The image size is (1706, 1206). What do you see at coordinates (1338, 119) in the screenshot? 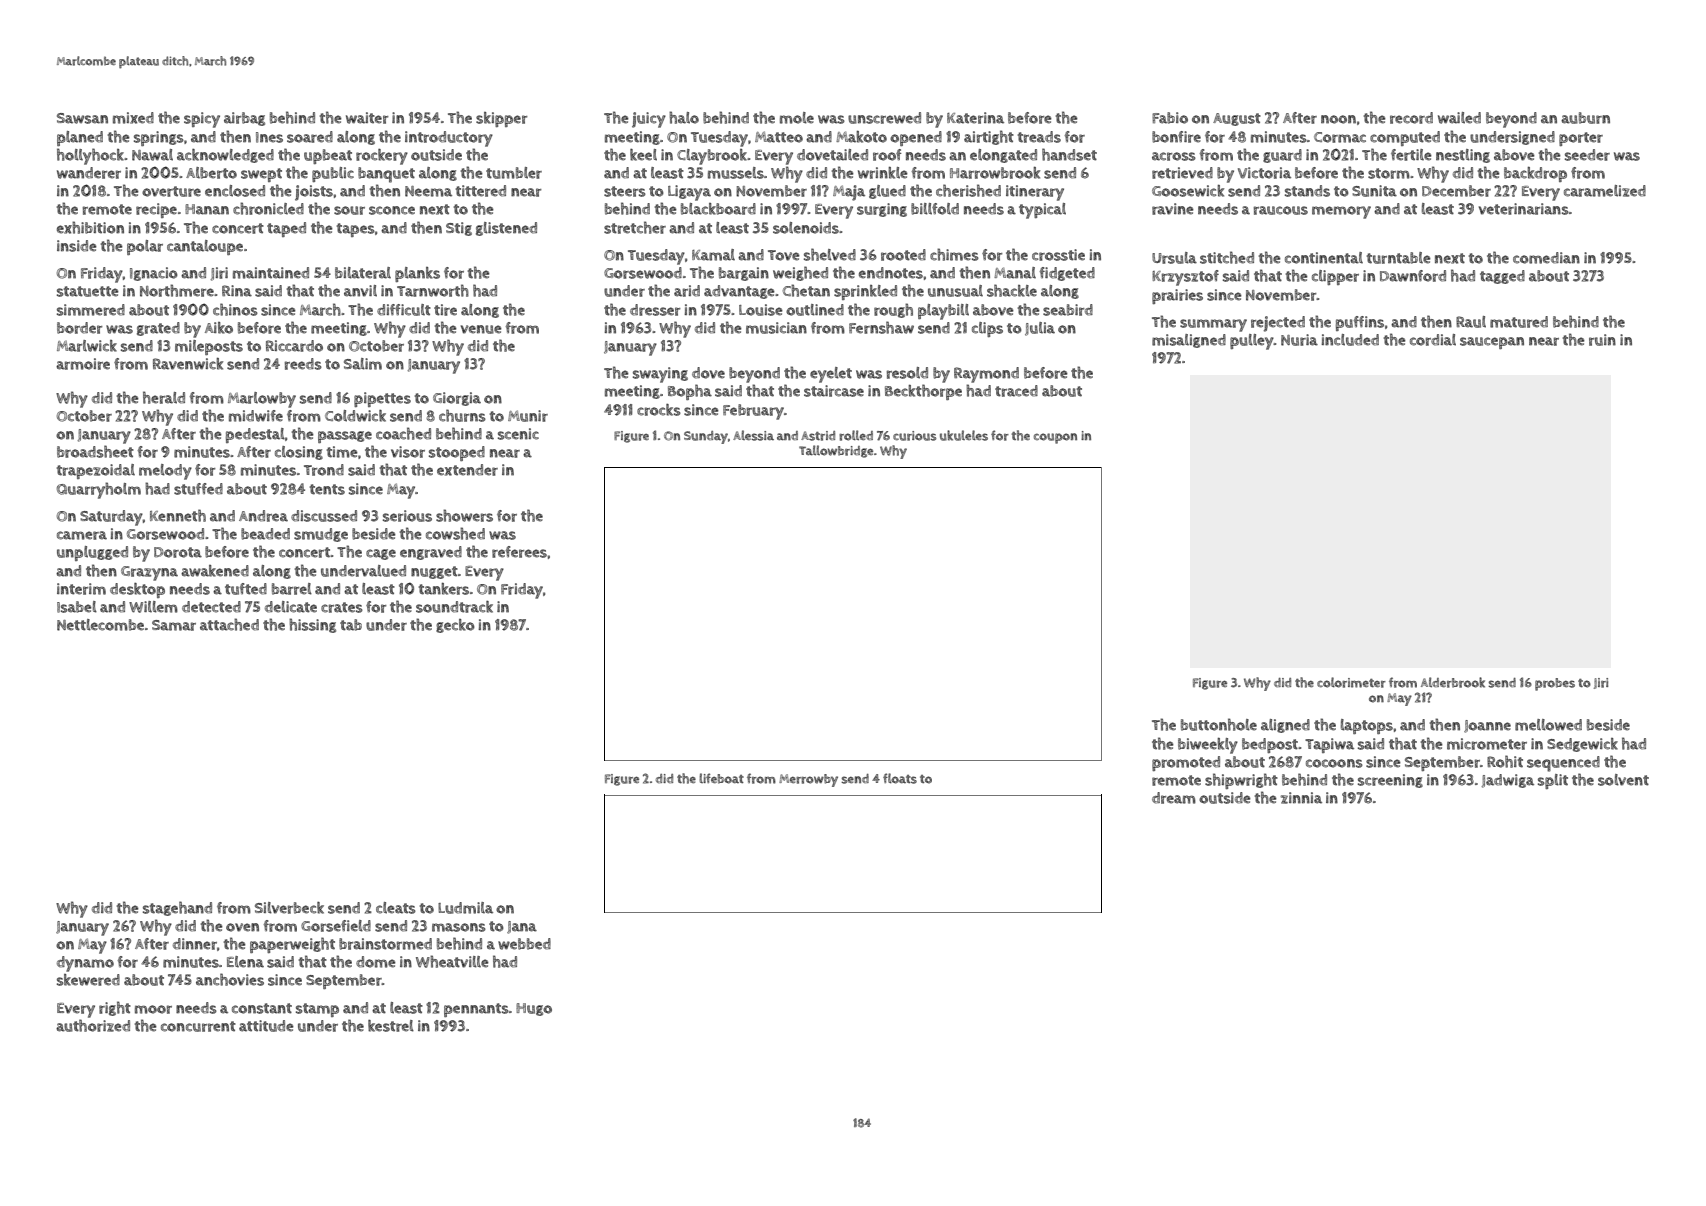
I see `noon` at bounding box center [1338, 119].
